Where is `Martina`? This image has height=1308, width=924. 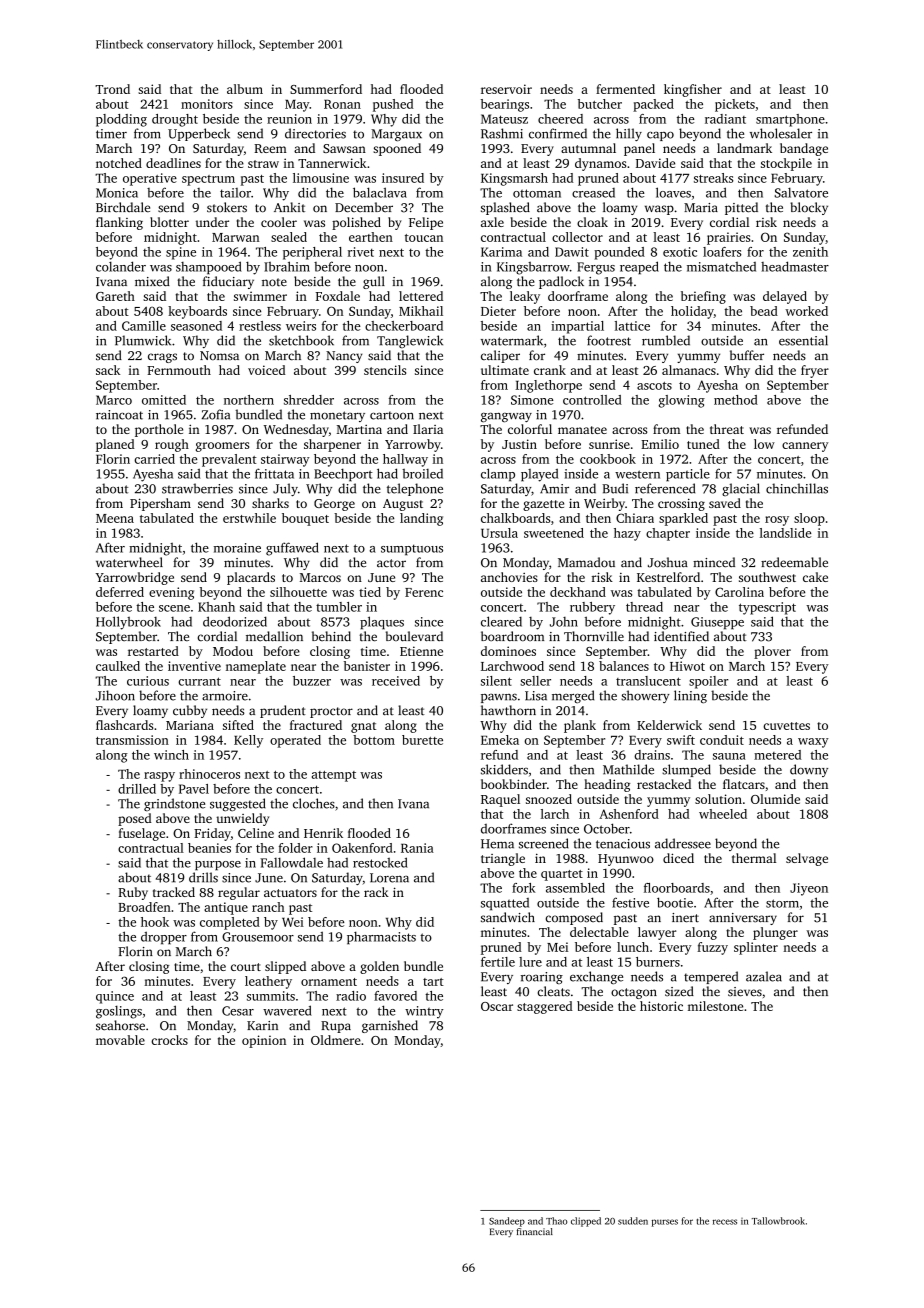
Martina is located at coordinates (359, 429).
